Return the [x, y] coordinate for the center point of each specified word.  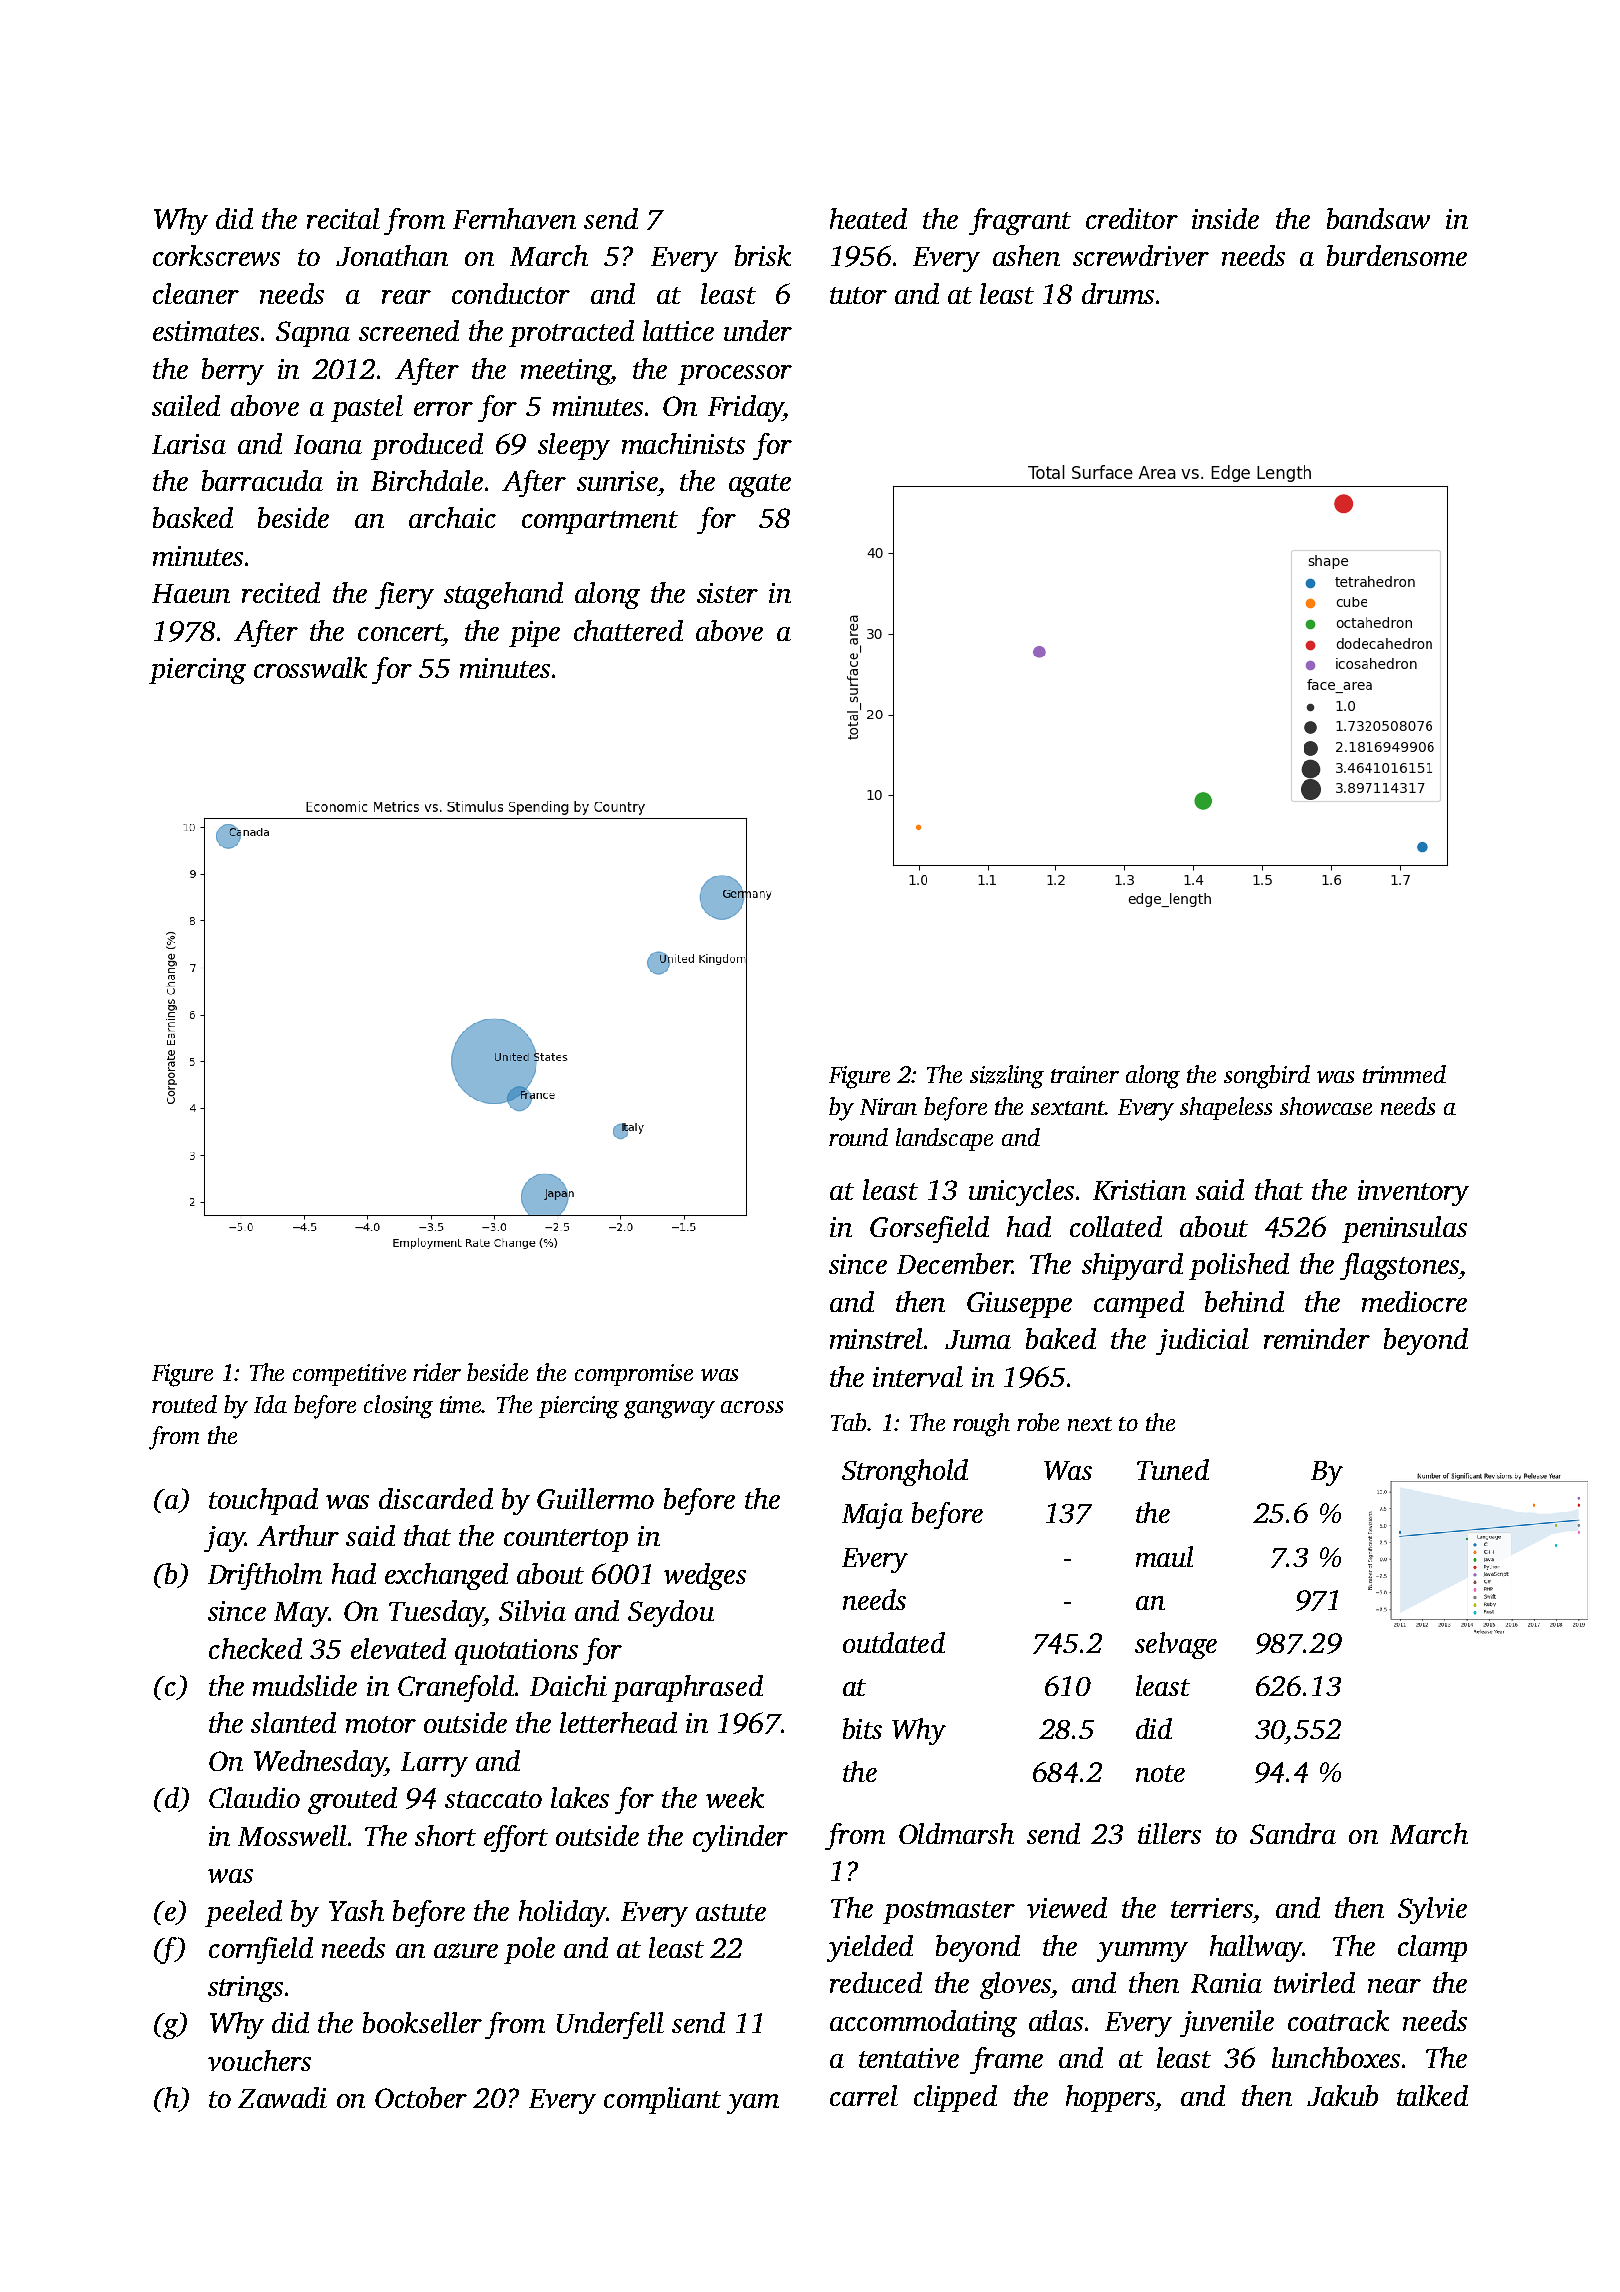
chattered [628, 630]
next [1090, 1424]
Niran [888, 1106]
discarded [436, 1498]
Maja [872, 1516]
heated [868, 218]
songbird [1267, 1077]
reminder [1317, 1338]
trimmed [1404, 1074]
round [858, 1137]
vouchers [259, 2060]
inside [1225, 218]
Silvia [532, 1610]
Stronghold [905, 1472]
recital [343, 218]
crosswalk [310, 667]
